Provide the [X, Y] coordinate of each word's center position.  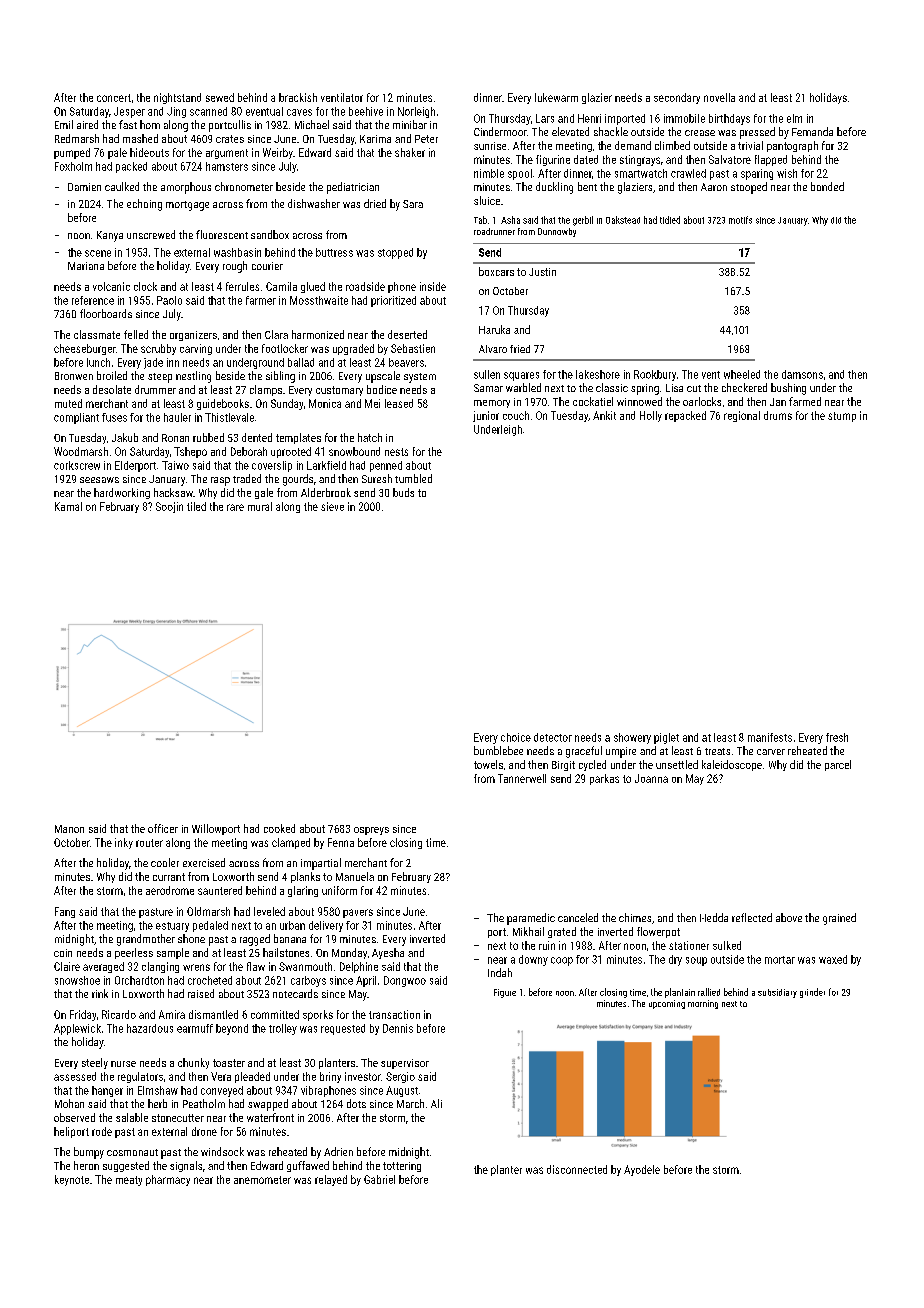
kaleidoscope [732, 765]
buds [403, 492]
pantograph [792, 146]
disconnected [577, 1169]
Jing [176, 112]
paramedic [531, 919]
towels [488, 764]
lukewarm [556, 97]
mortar [780, 960]
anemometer [262, 1180]
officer [163, 828]
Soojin [169, 507]
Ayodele [642, 1170]
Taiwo [175, 465]
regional [742, 416]
